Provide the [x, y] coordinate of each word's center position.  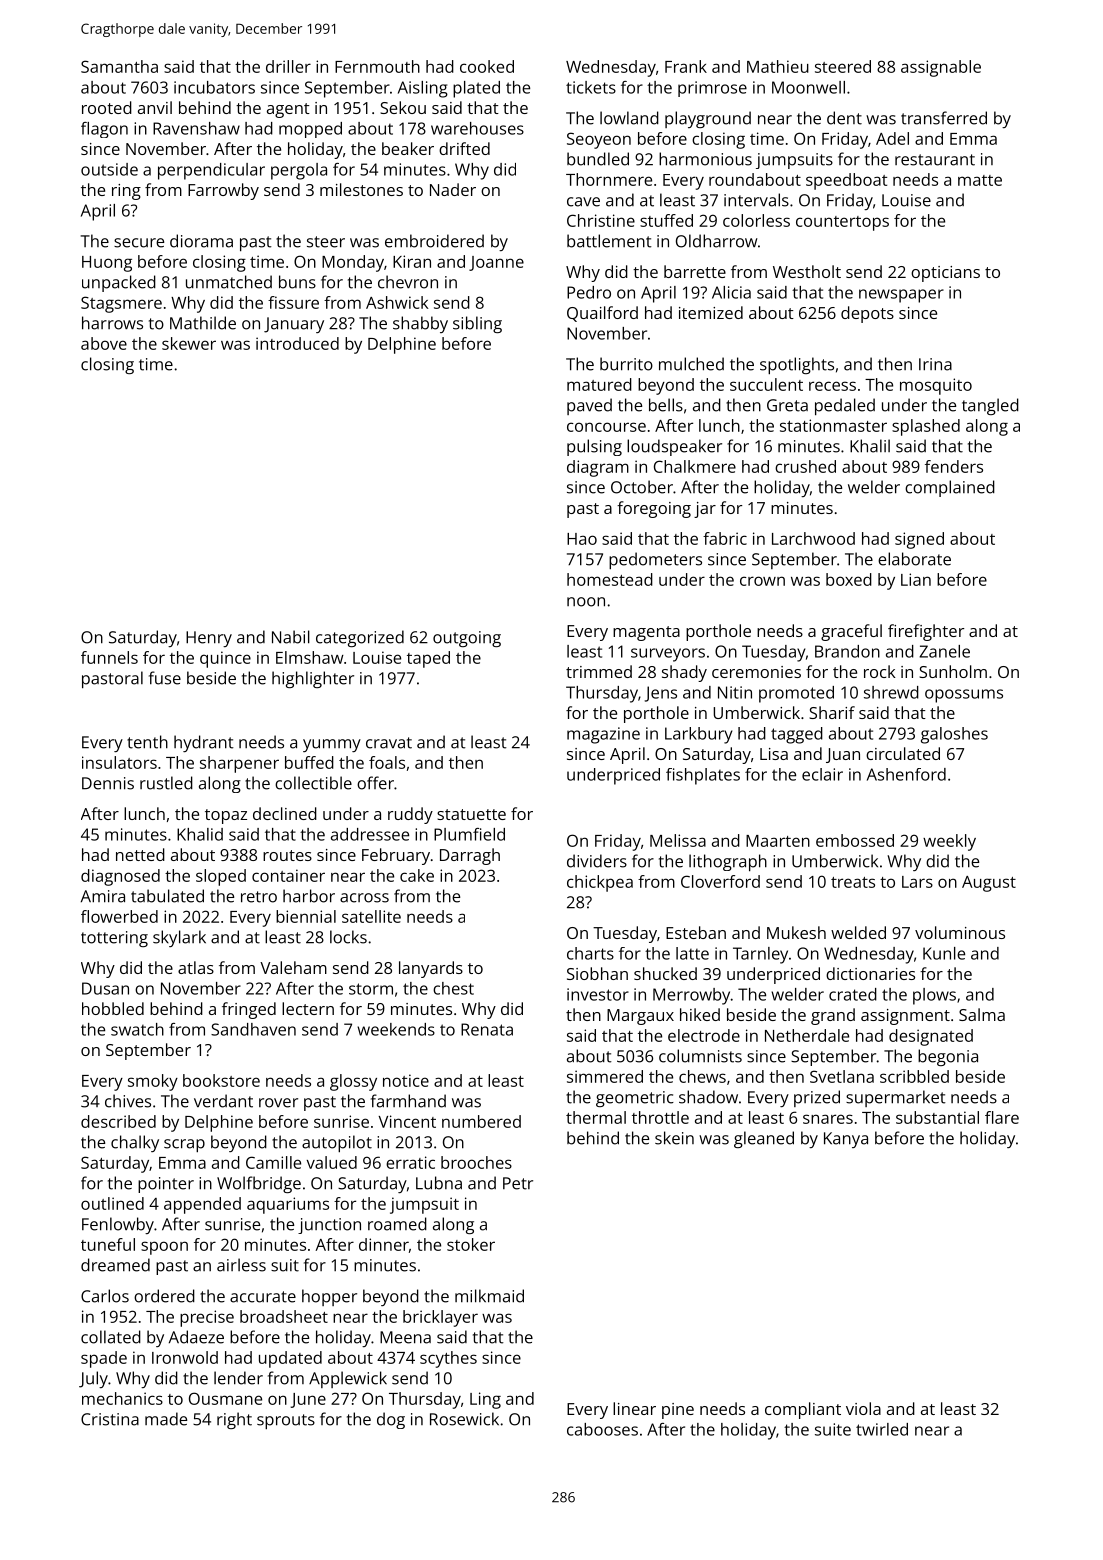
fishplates [703, 776]
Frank [686, 66]
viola [863, 1408]
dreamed [115, 1265]
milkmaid [489, 1296]
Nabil [291, 637]
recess [832, 386]
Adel [892, 138]
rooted [107, 107]
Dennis [108, 783]
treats [853, 882]
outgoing [467, 639]
